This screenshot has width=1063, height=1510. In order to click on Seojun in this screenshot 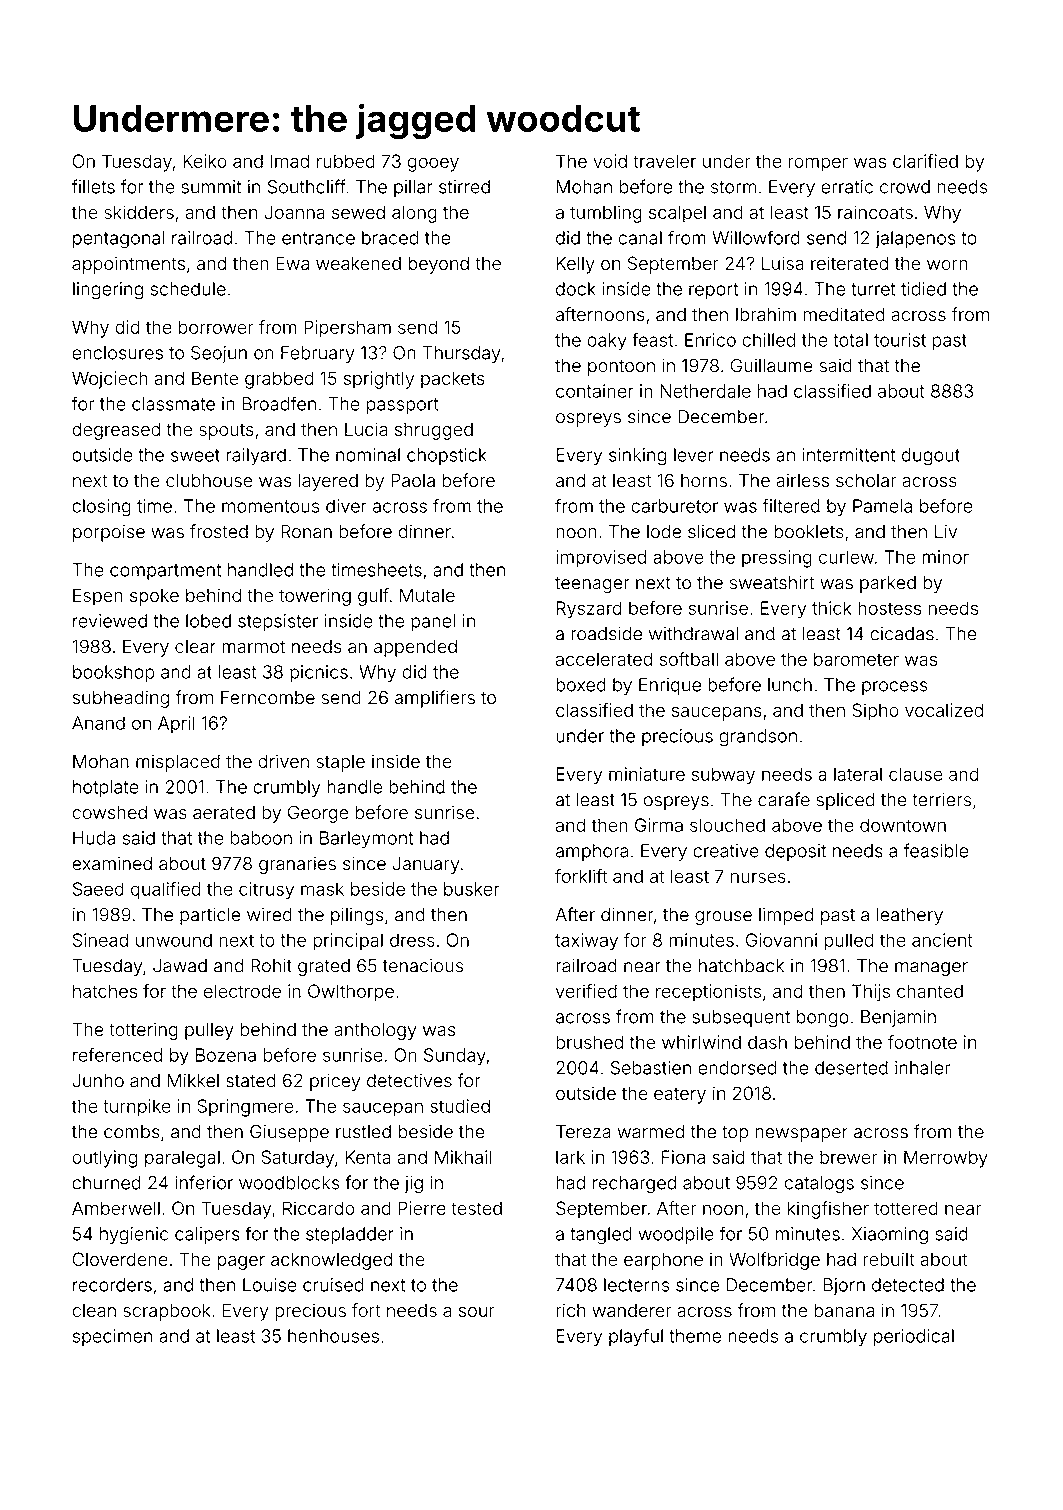, I will do `click(219, 354)`.
